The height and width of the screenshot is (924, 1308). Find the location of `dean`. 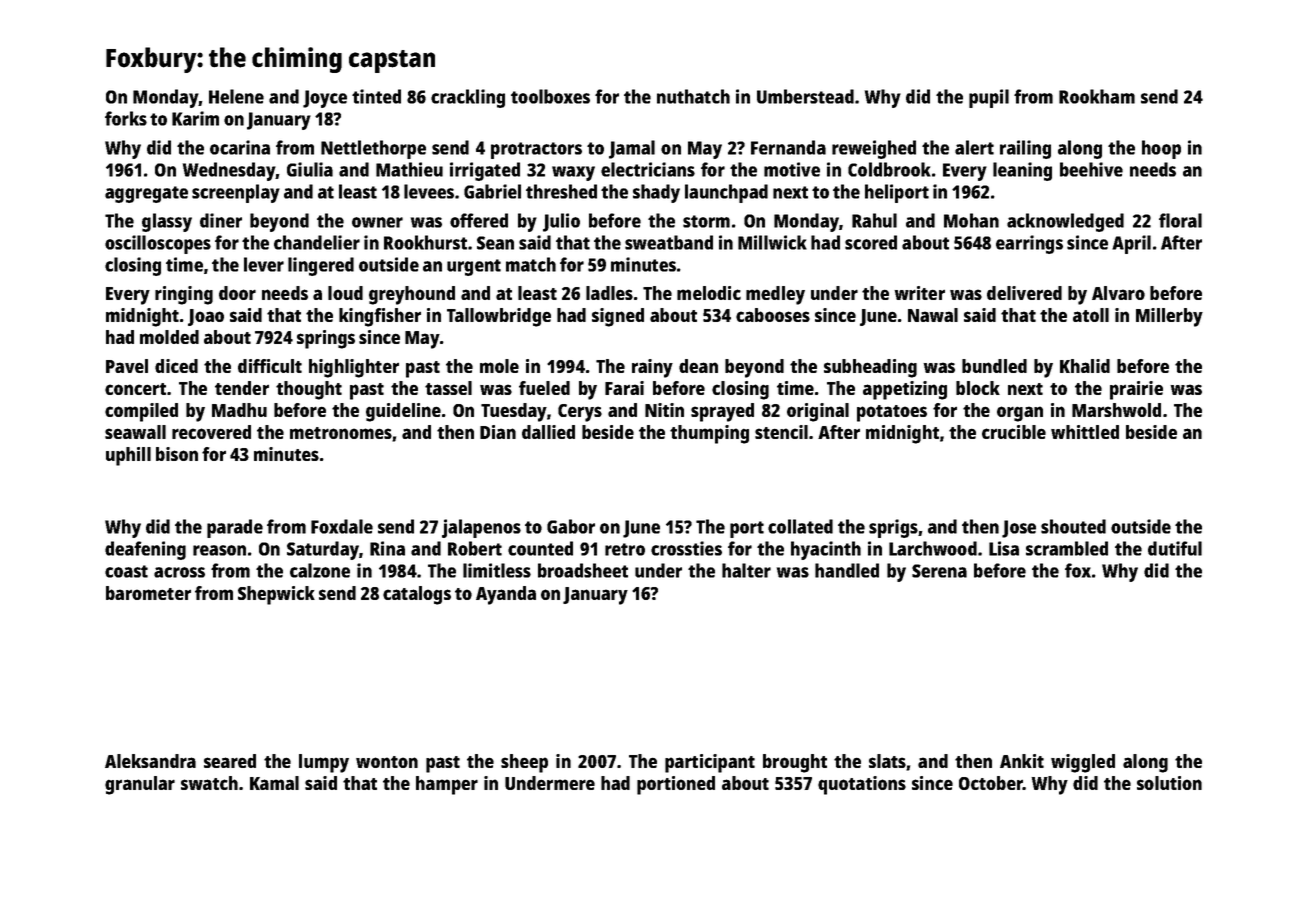

dean is located at coordinates (698, 366).
